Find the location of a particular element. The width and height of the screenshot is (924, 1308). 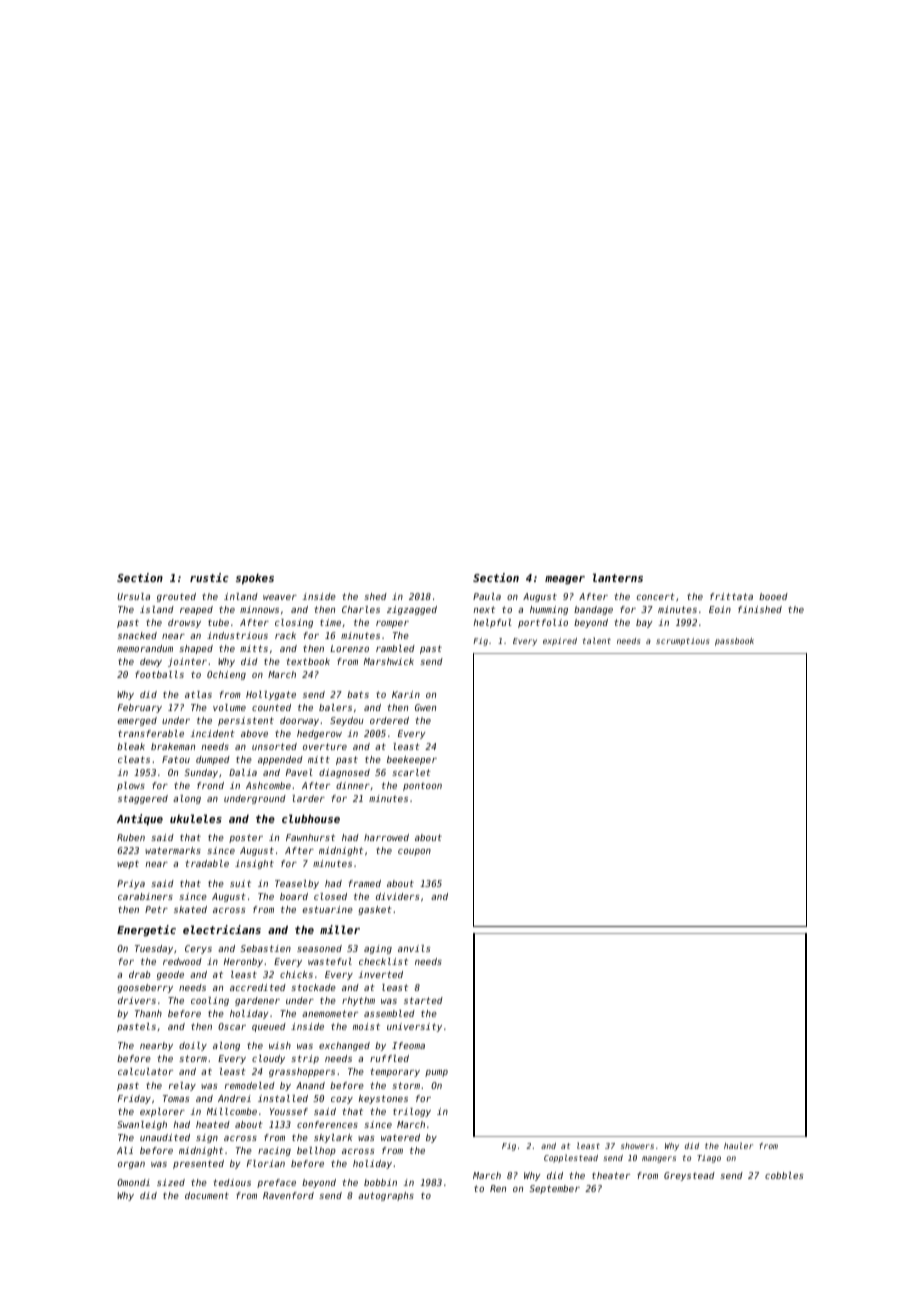

started is located at coordinates (423, 1000).
